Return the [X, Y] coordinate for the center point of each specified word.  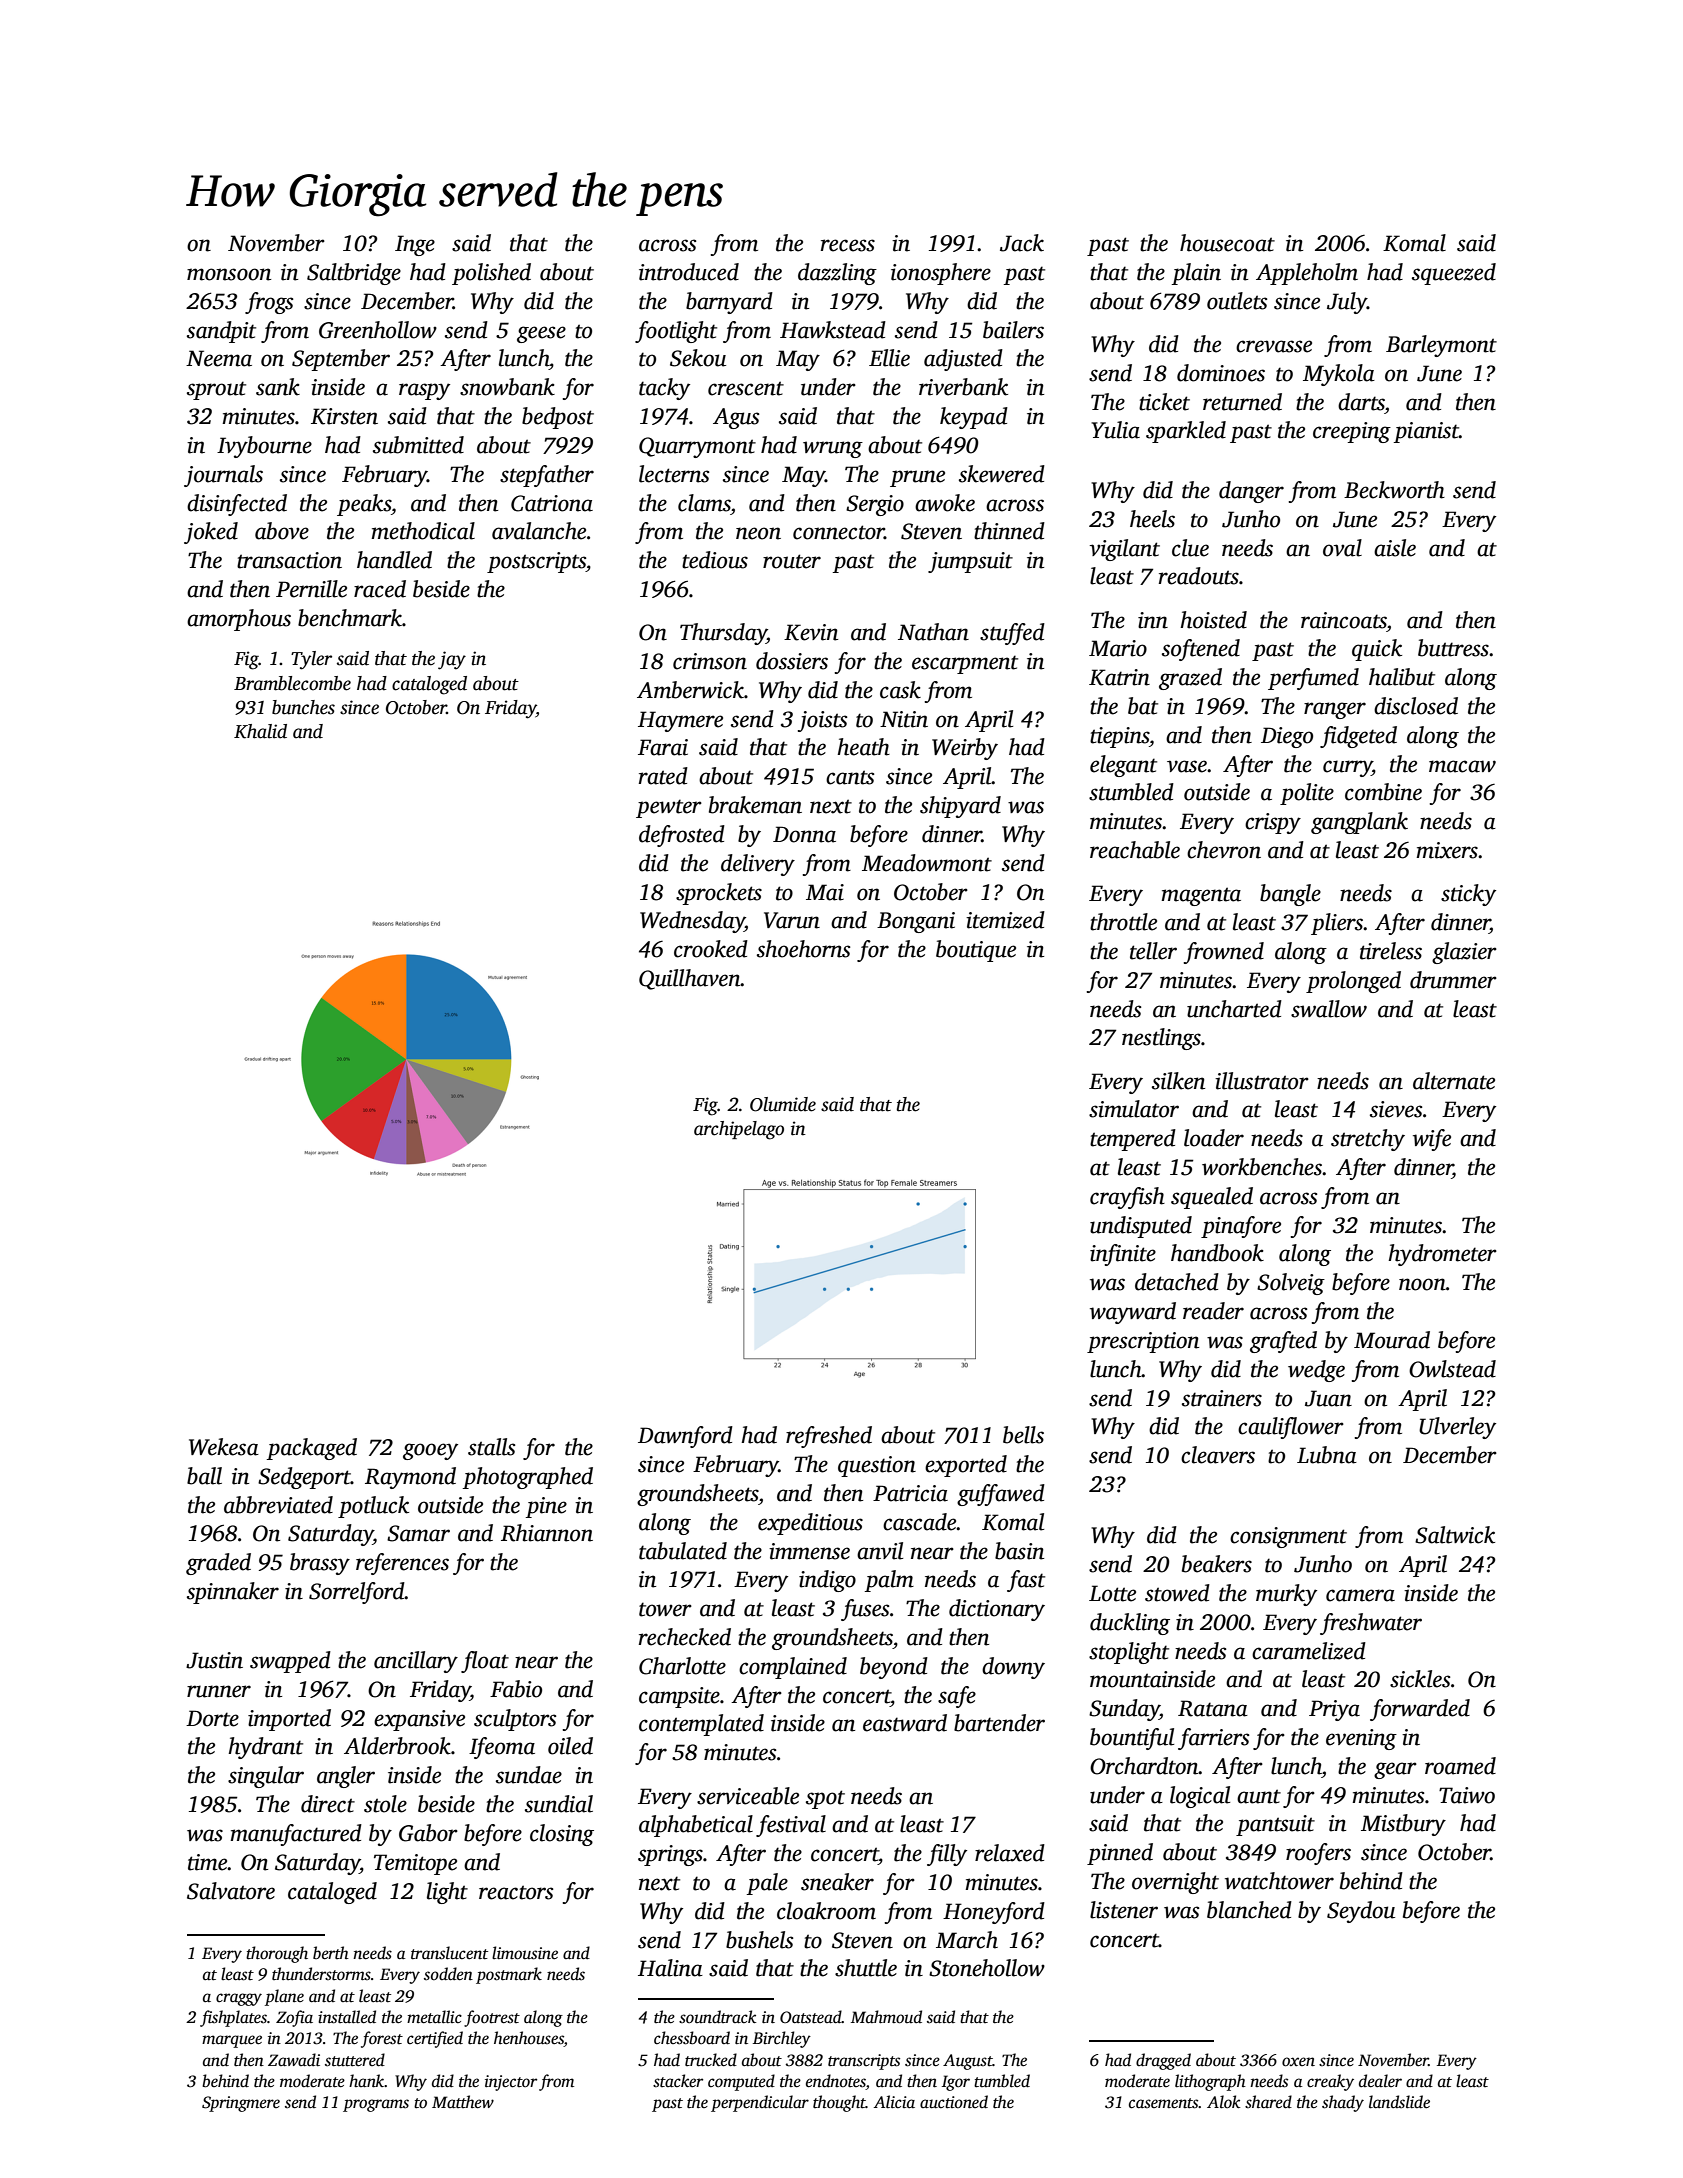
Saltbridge [354, 274]
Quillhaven [690, 979]
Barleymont [1441, 346]
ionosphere [941, 274]
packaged [312, 1449]
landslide [1399, 2102]
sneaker [837, 1882]
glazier [1464, 953]
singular [266, 1777]
